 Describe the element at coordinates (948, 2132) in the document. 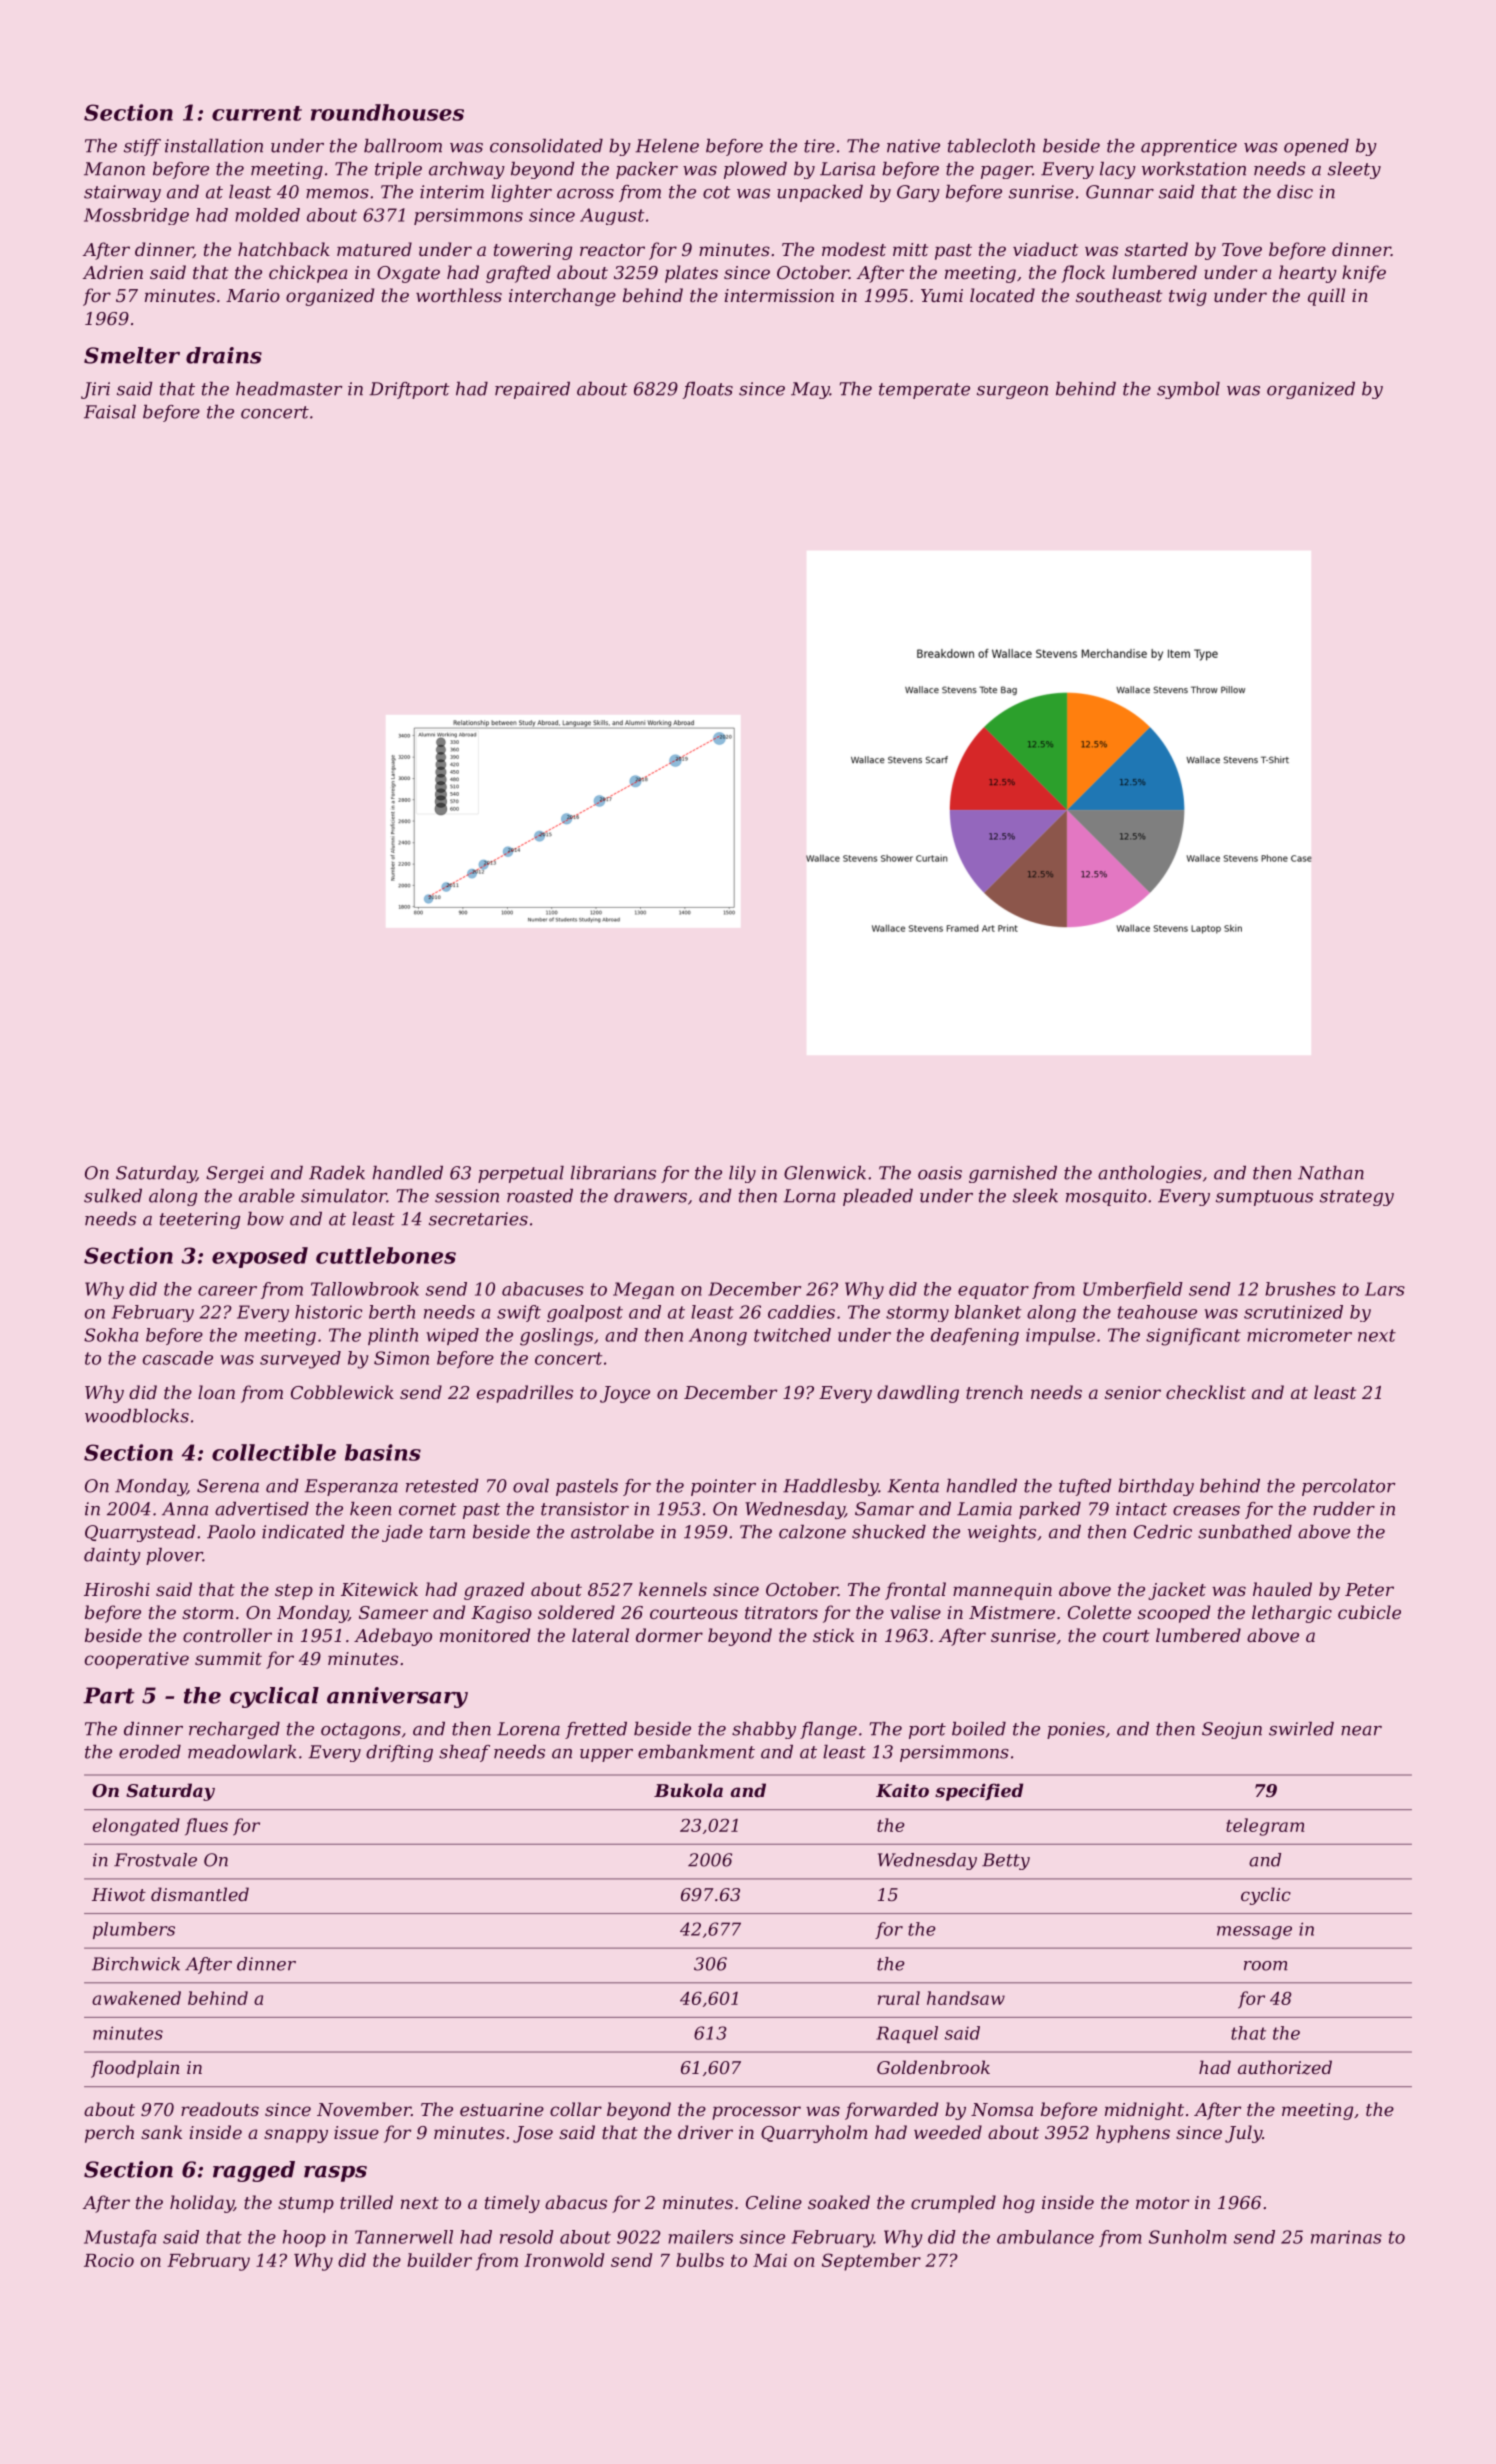

I see `weeded` at that location.
